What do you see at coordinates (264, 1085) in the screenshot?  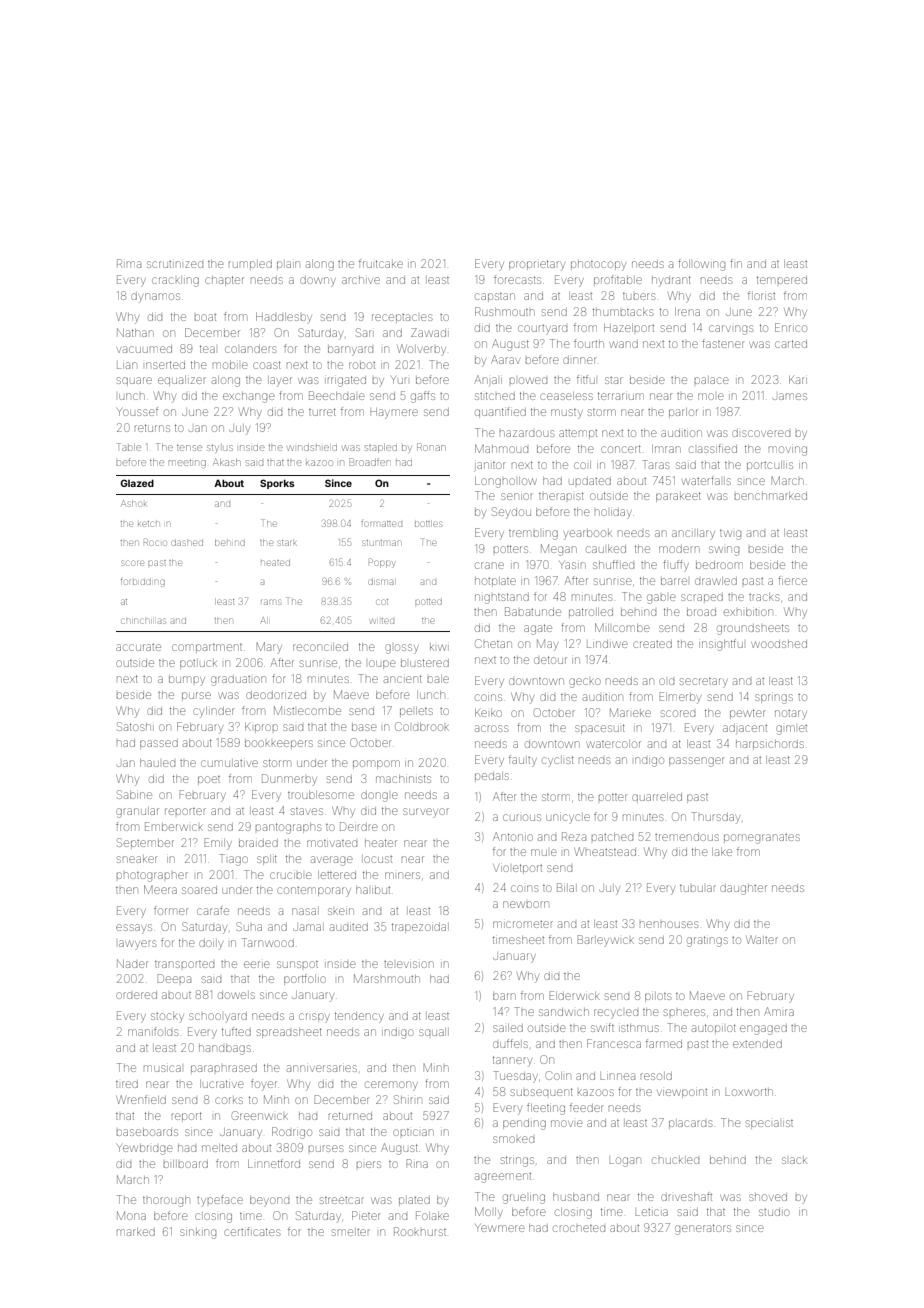 I see `foyer` at bounding box center [264, 1085].
